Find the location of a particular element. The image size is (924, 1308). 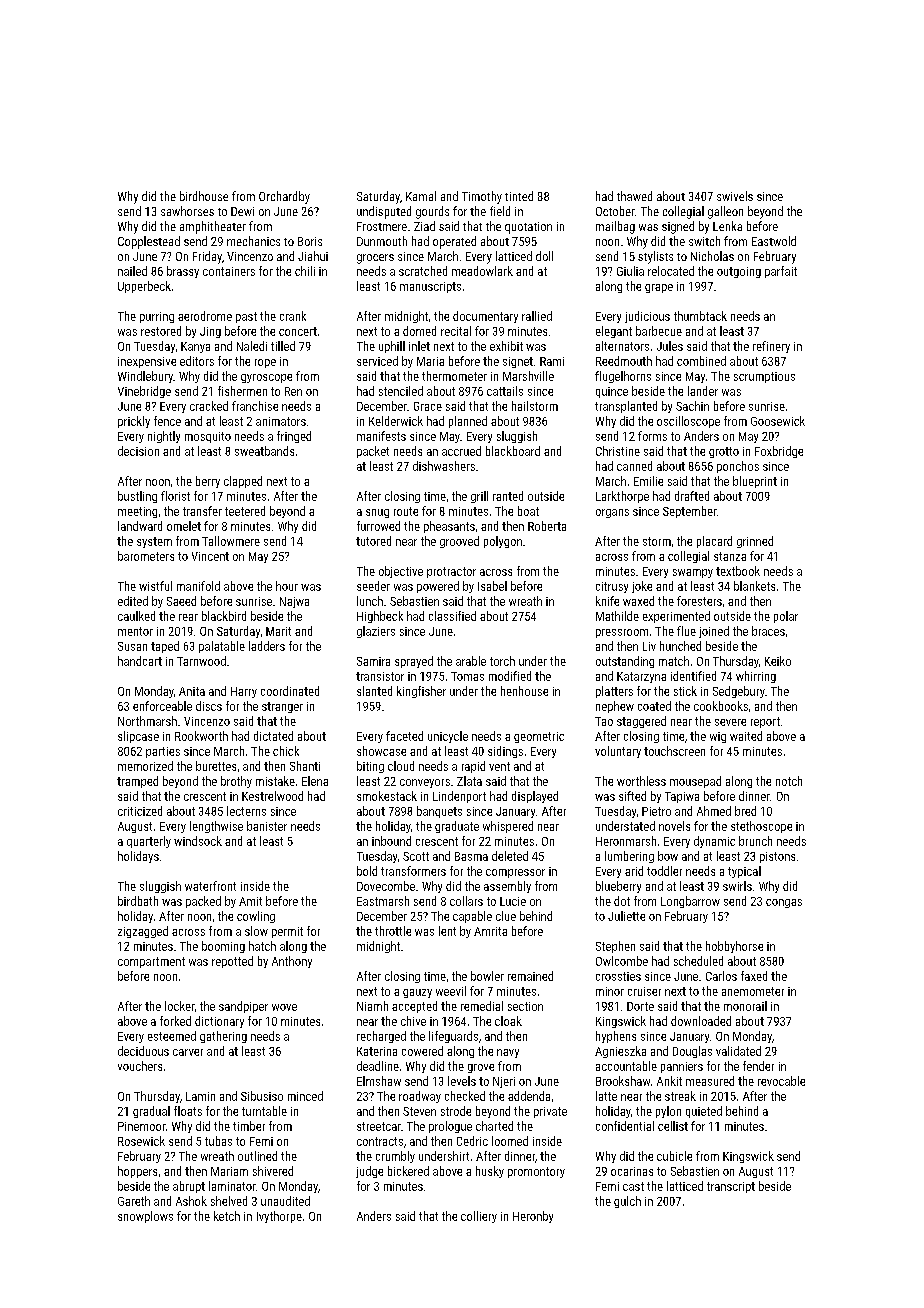

report is located at coordinates (765, 722).
